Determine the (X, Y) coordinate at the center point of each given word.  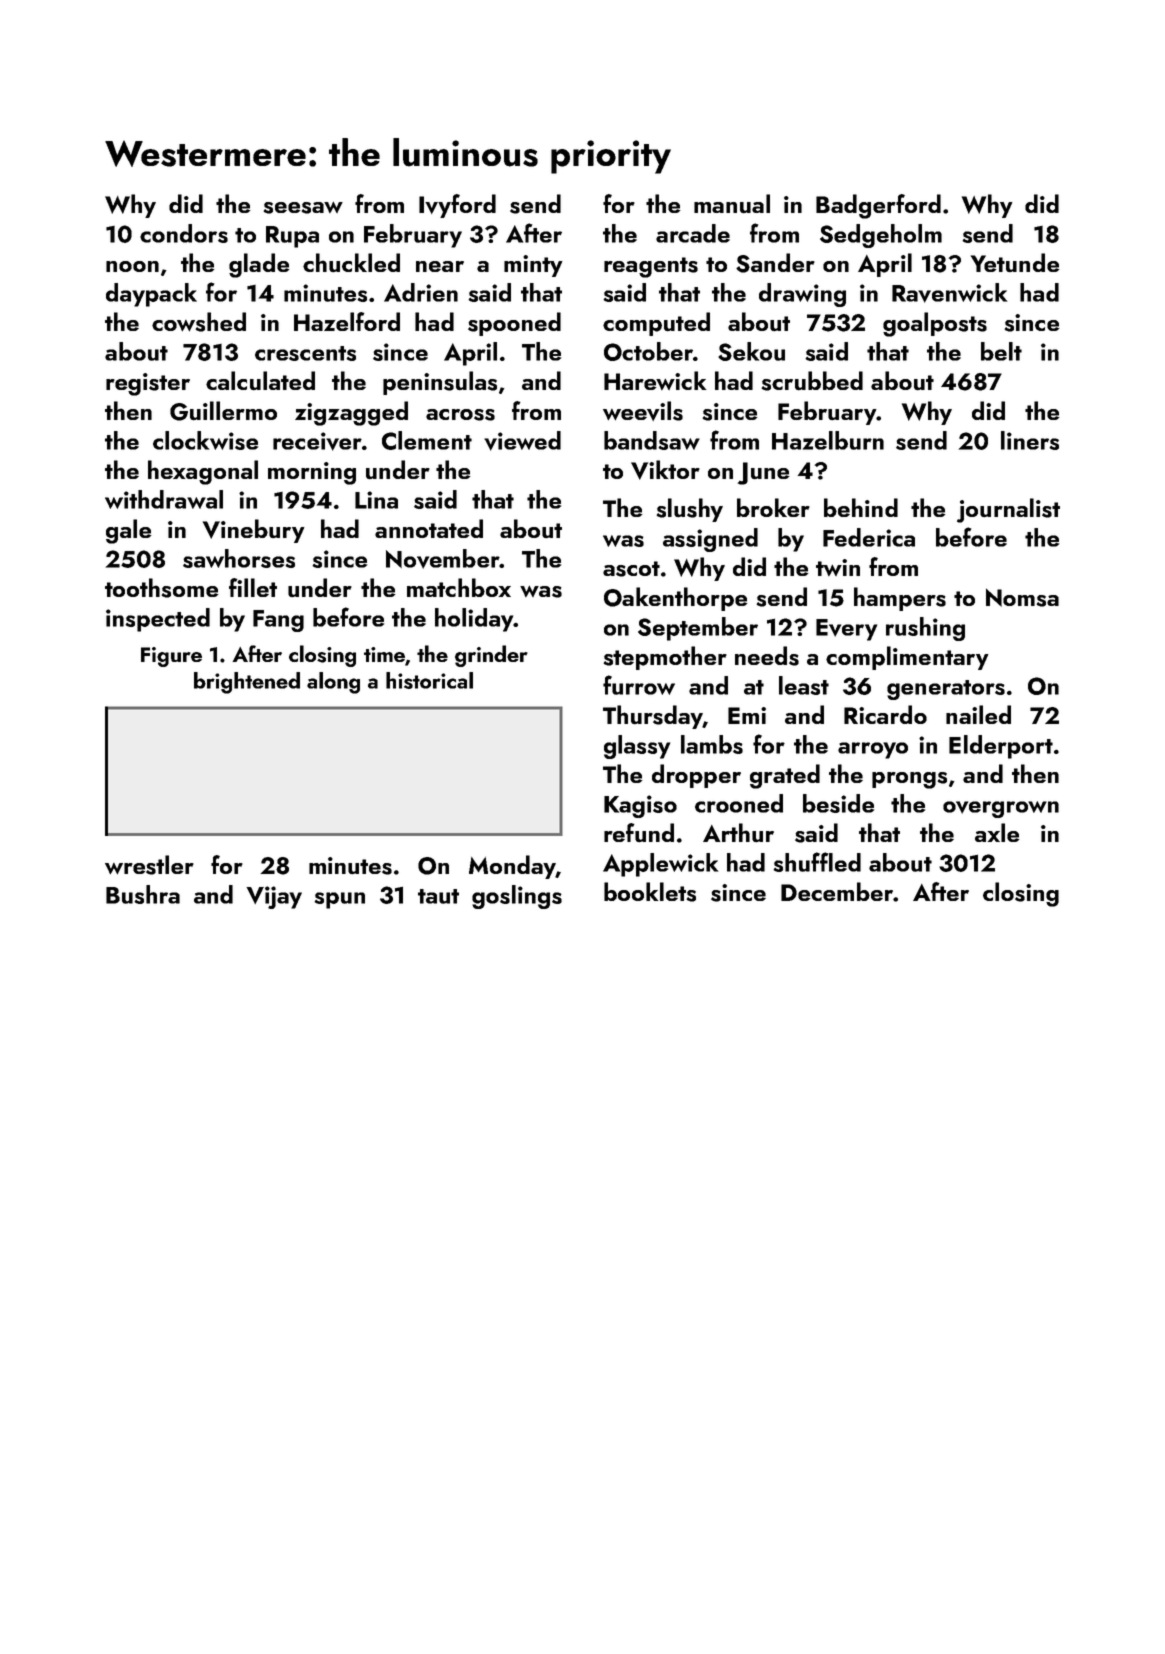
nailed (978, 714)
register (148, 384)
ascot (631, 569)
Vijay (274, 897)
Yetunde (1015, 263)
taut (438, 896)
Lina (376, 500)
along (333, 683)
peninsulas (440, 383)
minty (533, 266)
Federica (869, 537)
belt (1001, 351)
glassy (637, 747)
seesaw (303, 208)
